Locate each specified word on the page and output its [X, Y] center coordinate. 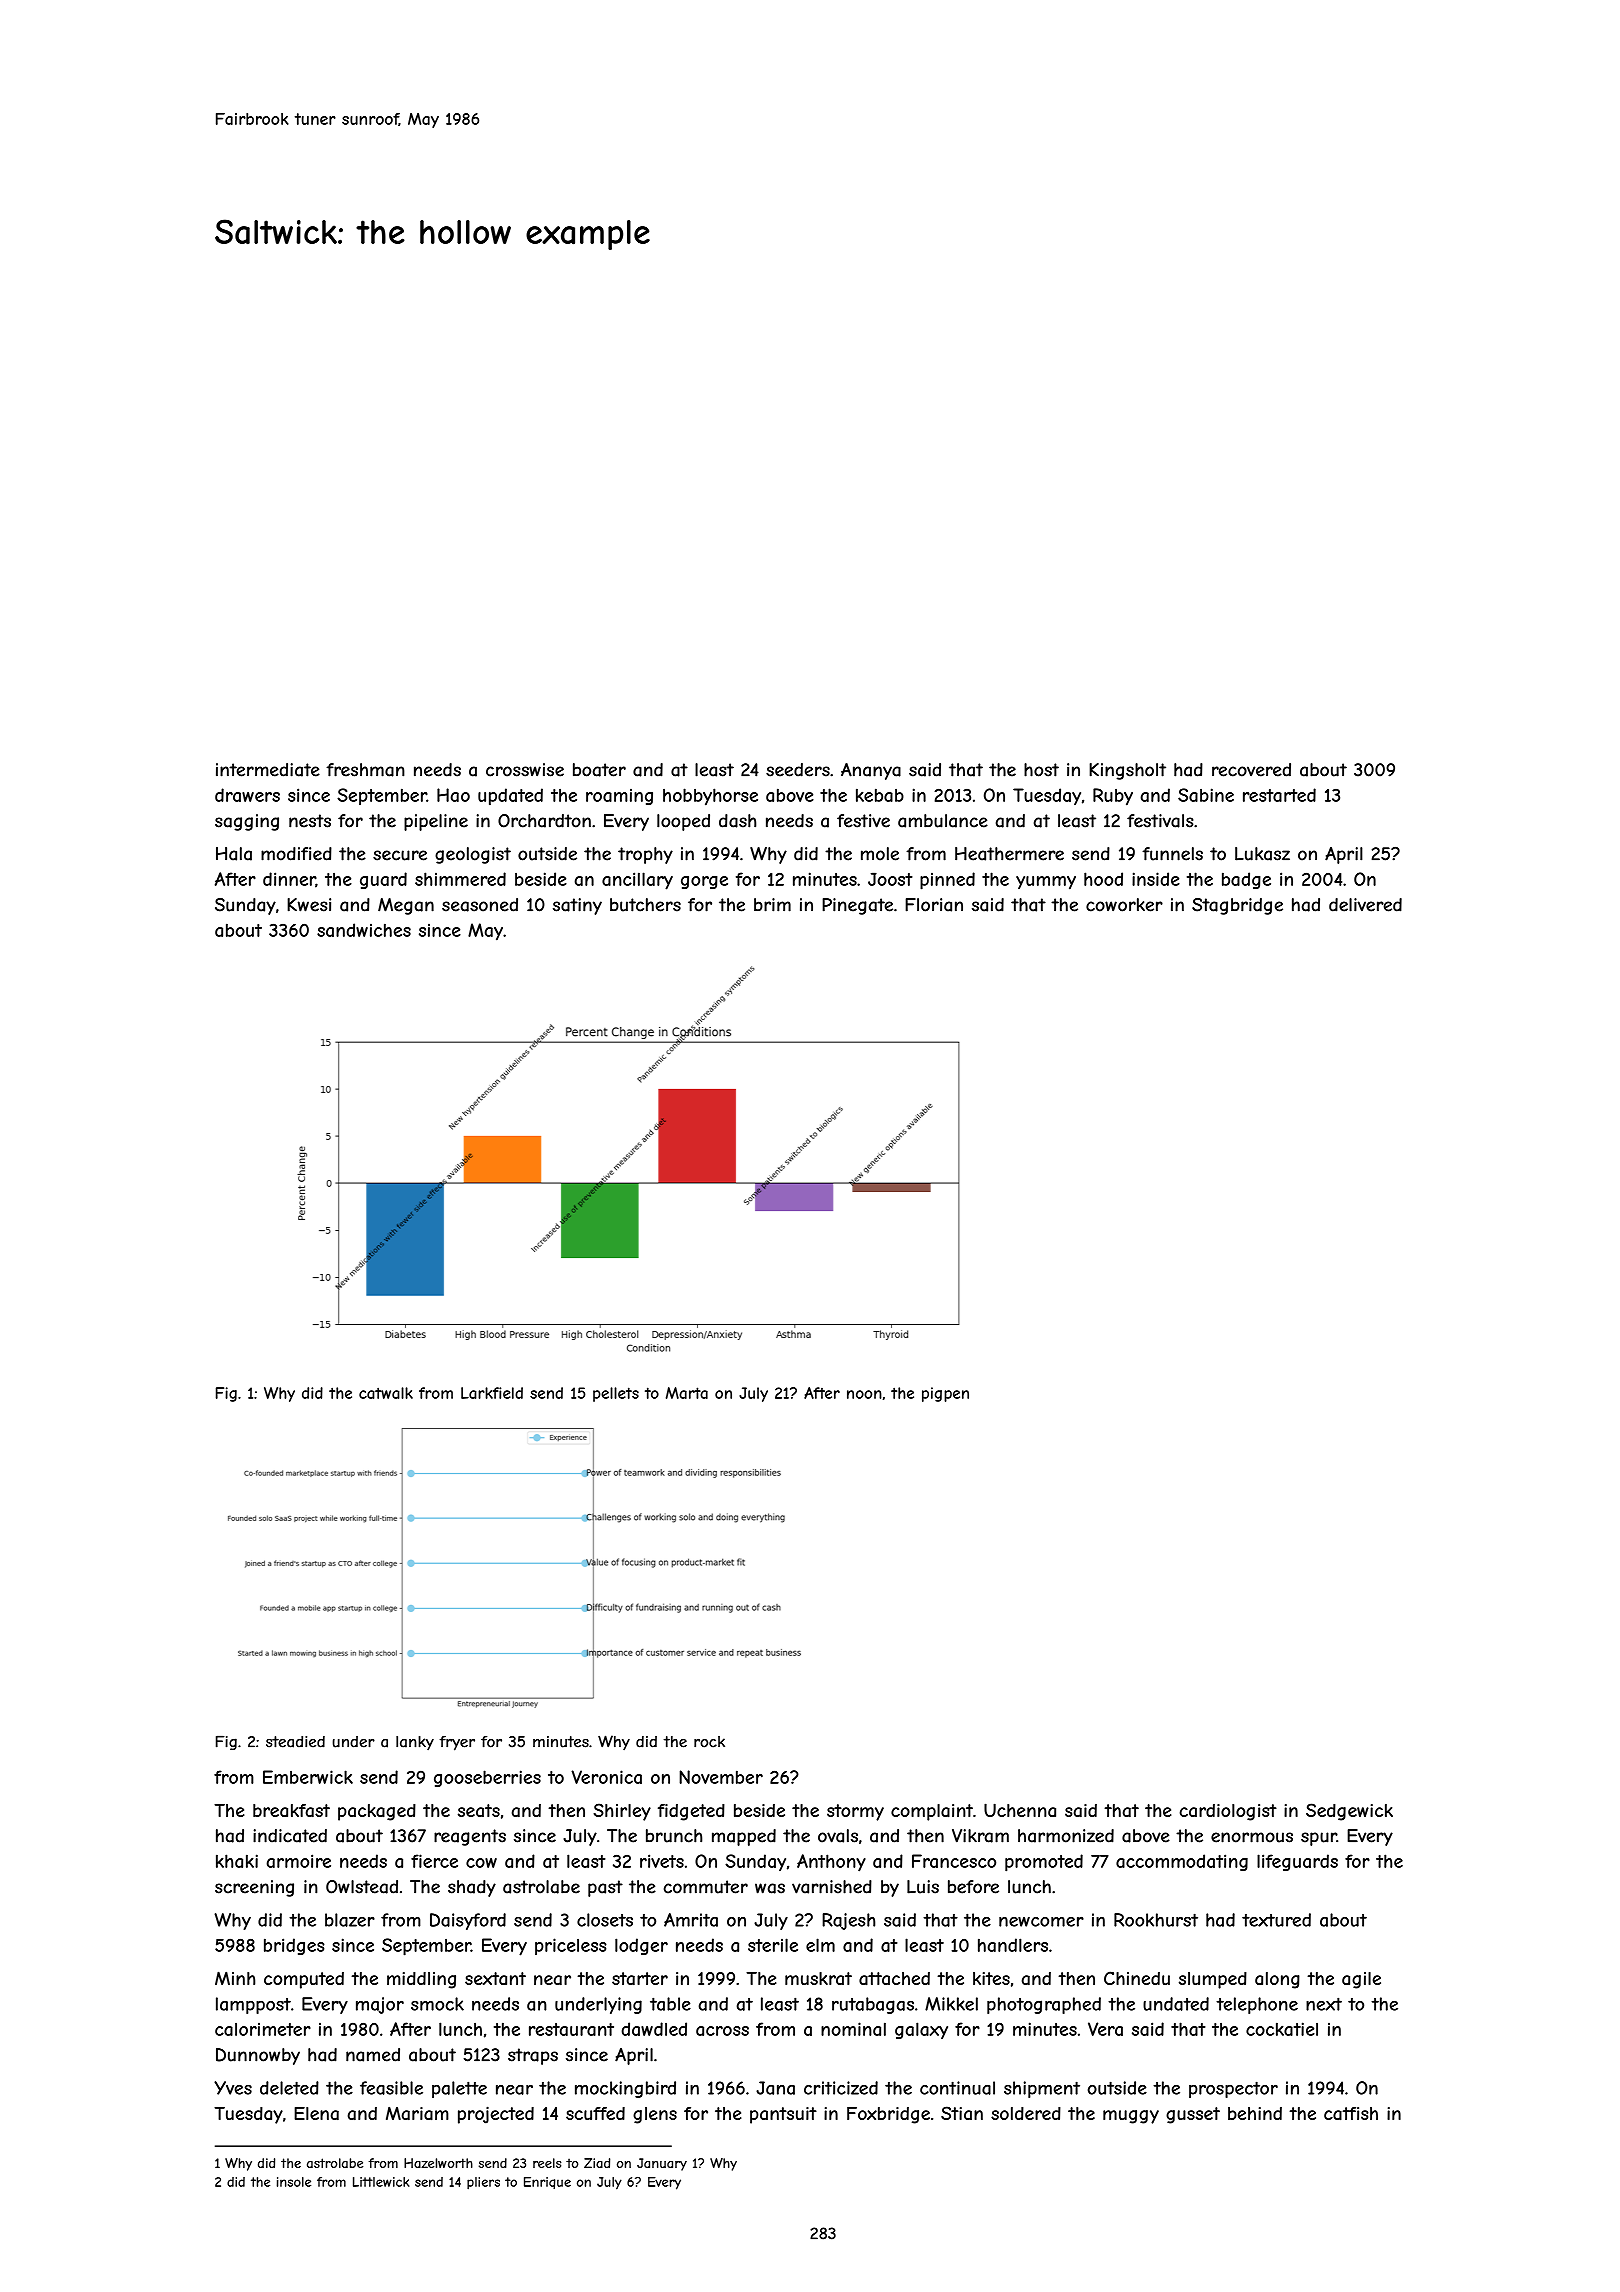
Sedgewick [1349, 1812]
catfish [1351, 2114]
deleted [289, 2088]
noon [864, 1394]
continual [957, 2088]
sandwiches [364, 930]
